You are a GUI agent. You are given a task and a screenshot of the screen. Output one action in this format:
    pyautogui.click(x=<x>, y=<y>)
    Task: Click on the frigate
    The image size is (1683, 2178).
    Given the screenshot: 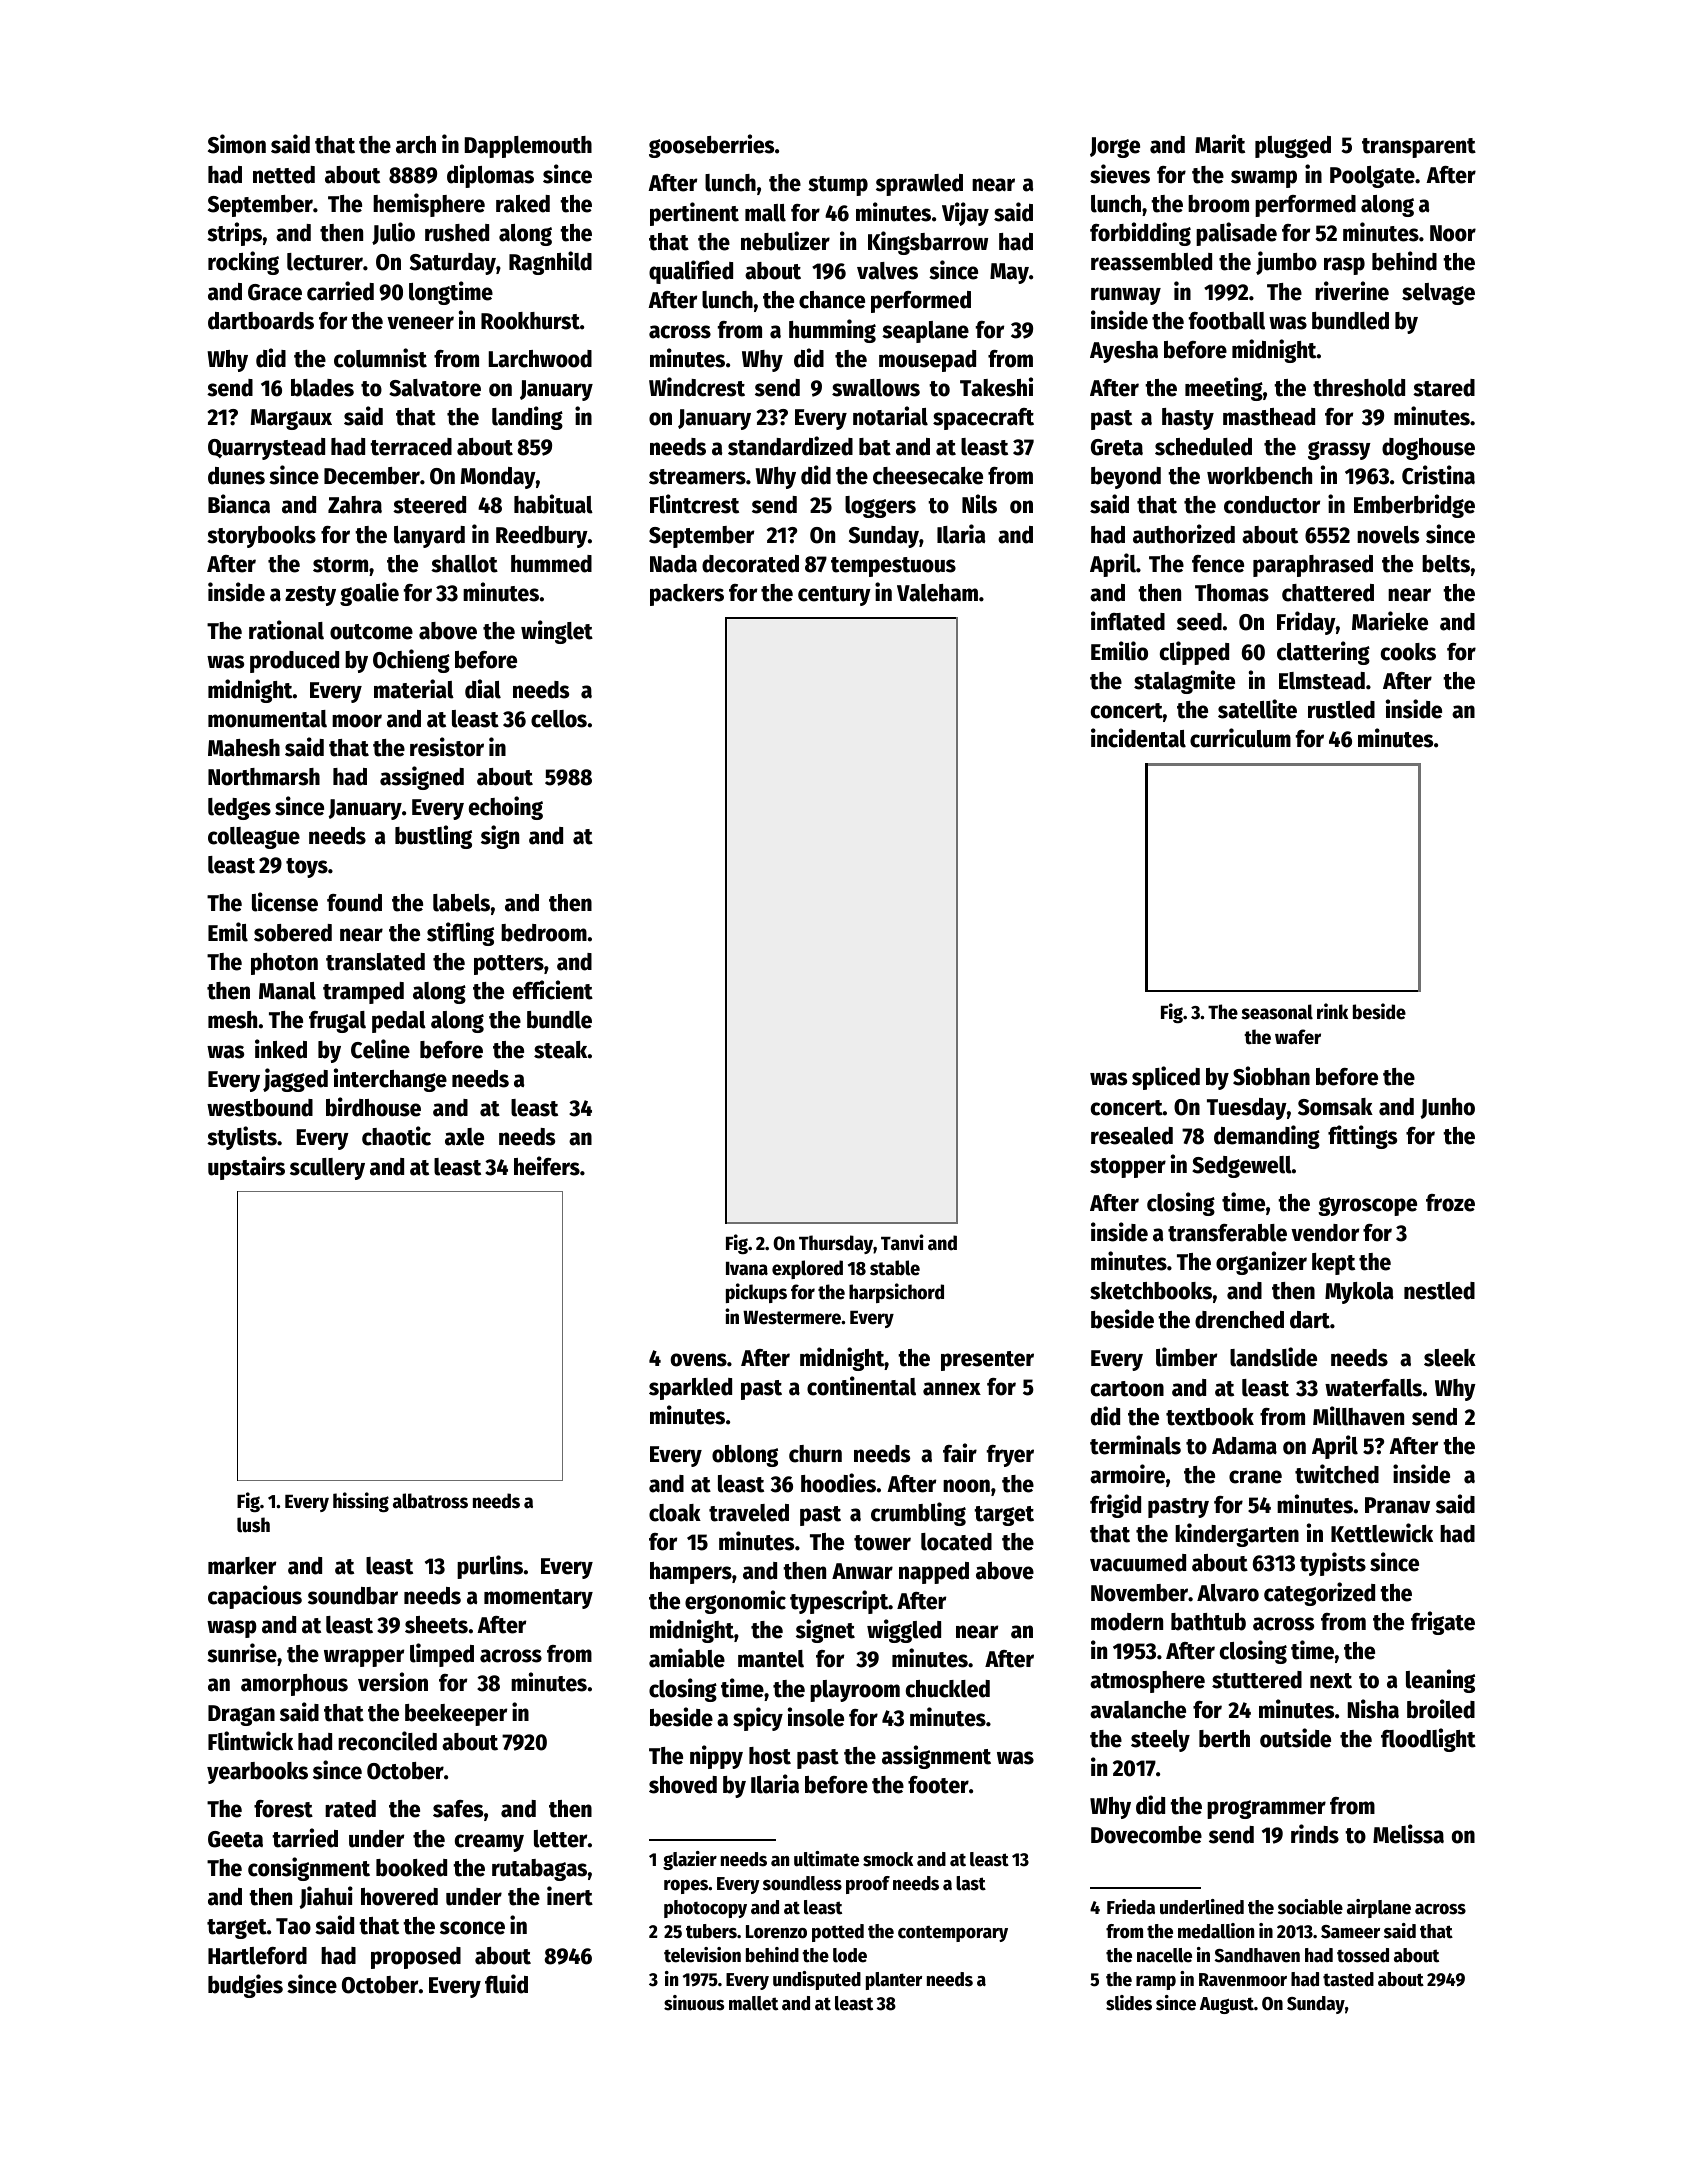 What is the action you would take?
    pyautogui.click(x=1443, y=1623)
